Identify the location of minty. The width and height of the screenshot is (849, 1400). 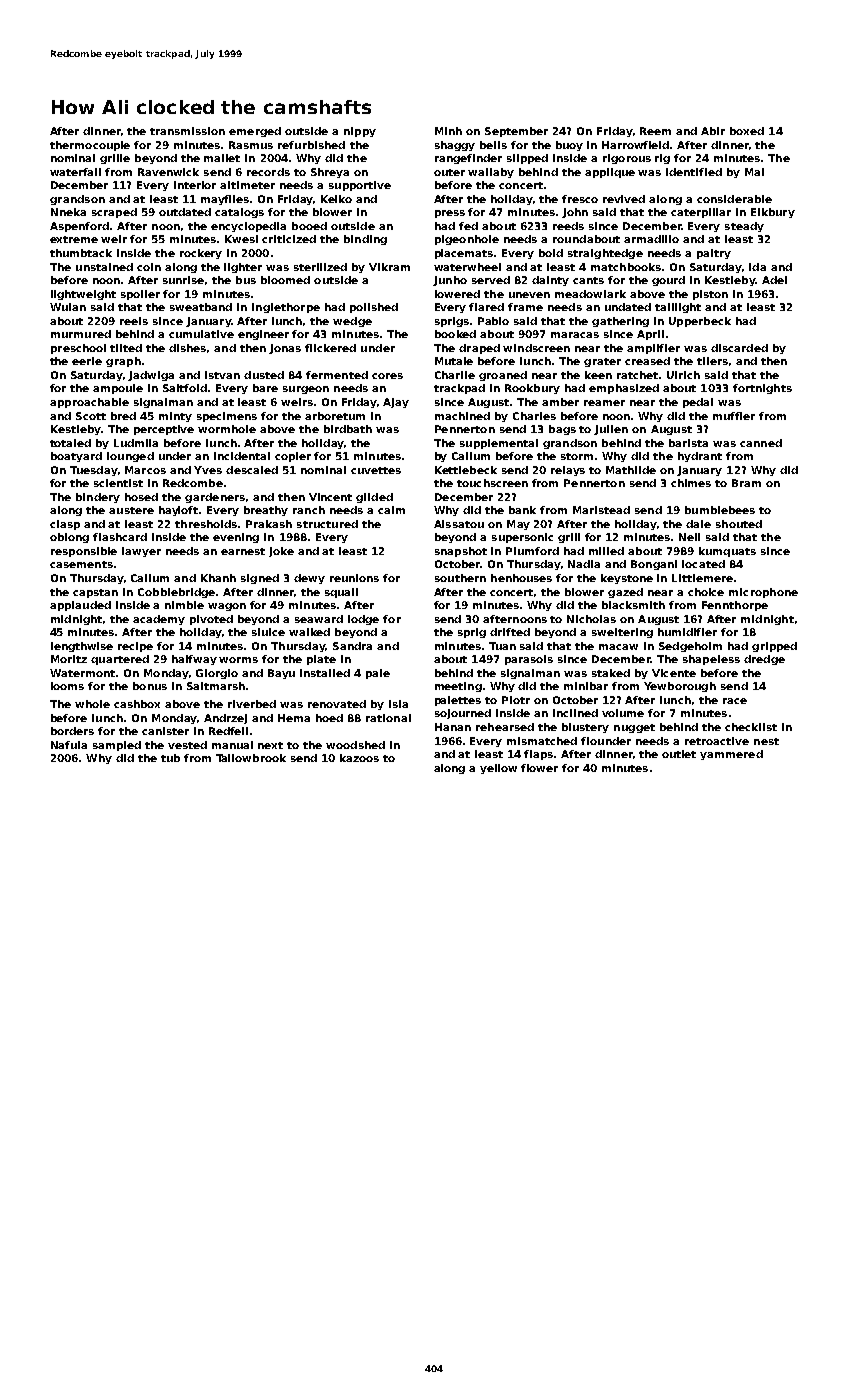
(175, 417).
